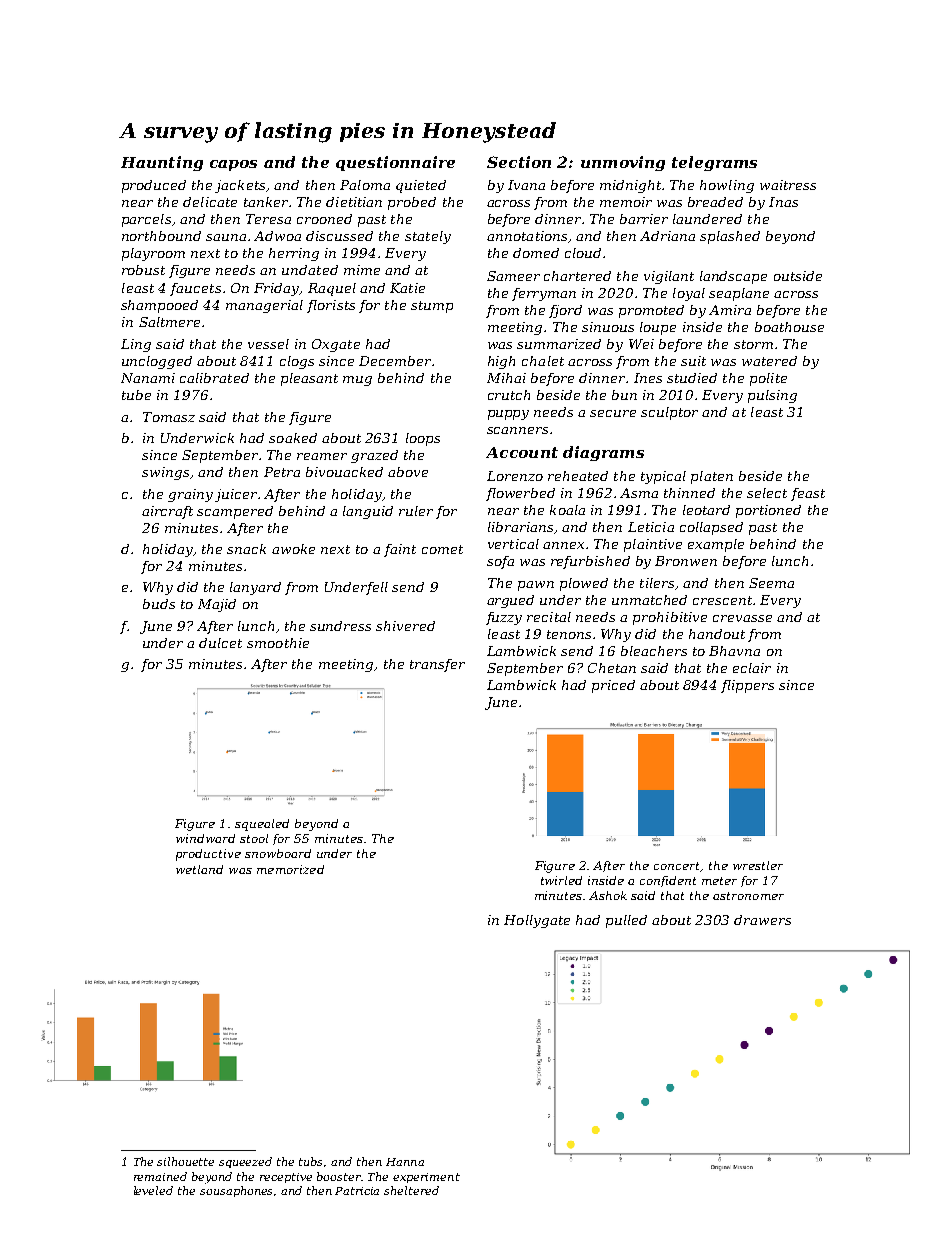 This screenshot has height=1233, width=952. Describe the element at coordinates (143, 270) in the screenshot. I see `robust` at that location.
